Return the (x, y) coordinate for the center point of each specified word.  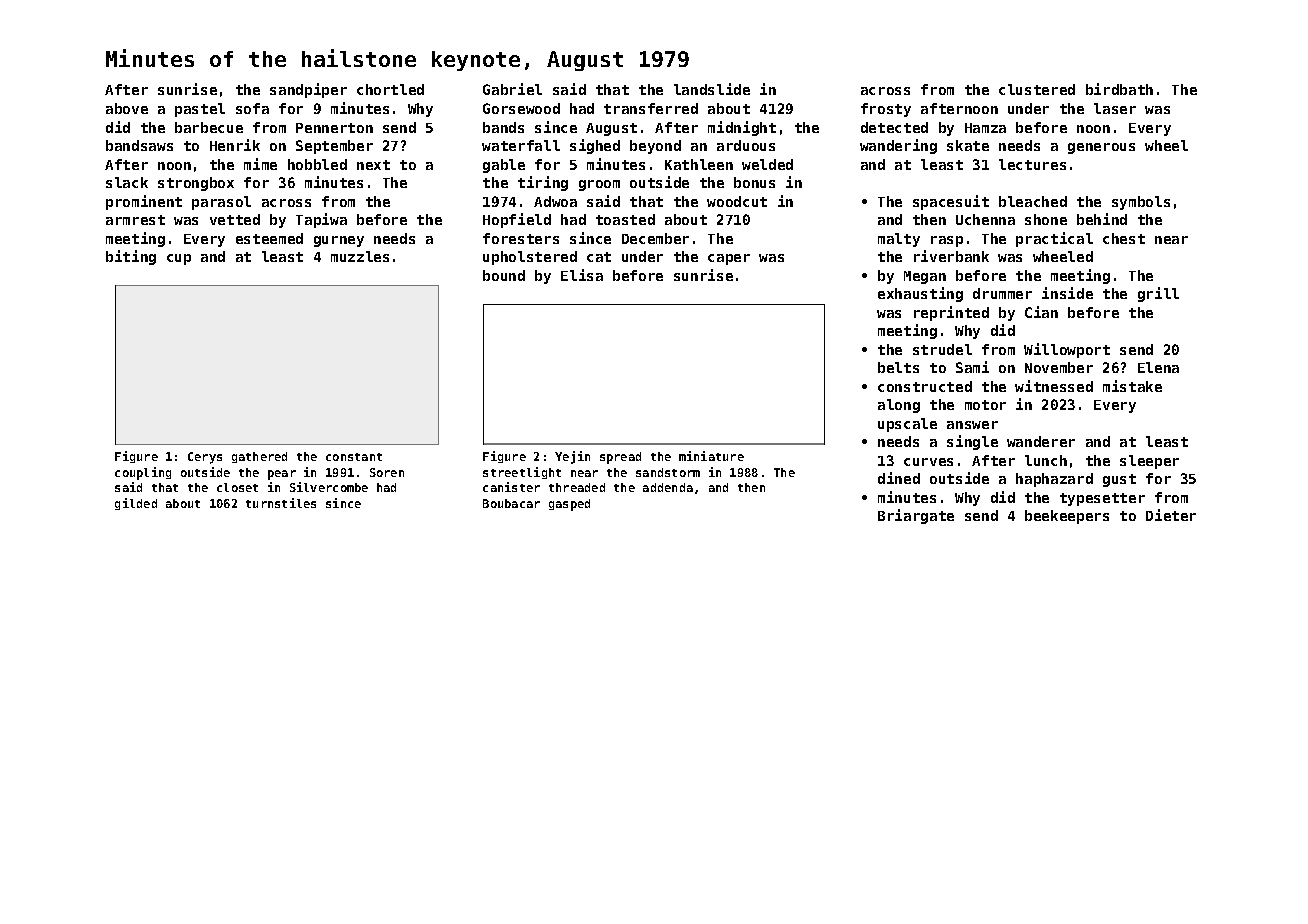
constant (354, 457)
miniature (711, 456)
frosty (886, 110)
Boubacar (511, 503)
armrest (135, 220)
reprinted (951, 313)
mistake (1132, 386)
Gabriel (512, 89)
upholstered (530, 258)
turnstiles (281, 503)
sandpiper (308, 90)
